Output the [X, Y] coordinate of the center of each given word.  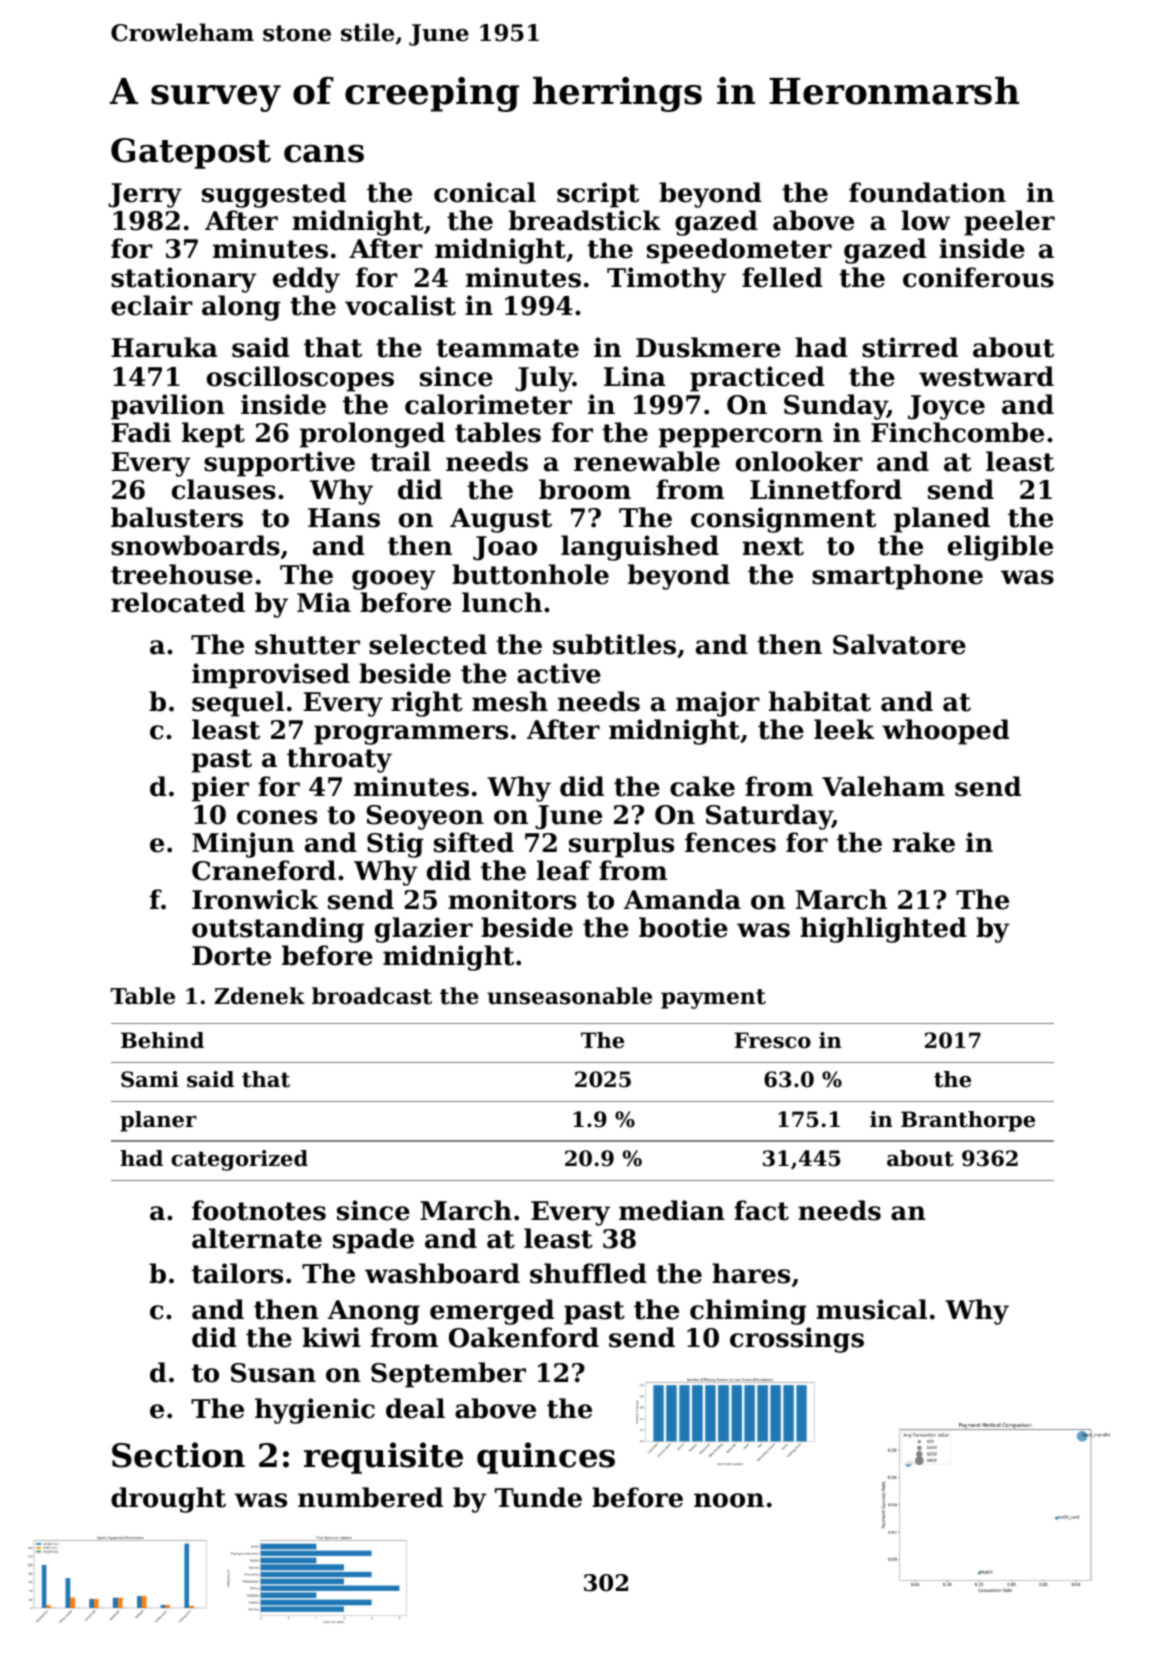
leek [844, 729]
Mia [324, 602]
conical [485, 192]
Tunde [538, 1497]
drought [168, 1500]
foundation [927, 192]
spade [373, 1241]
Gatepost [191, 153]
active [559, 673]
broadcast [372, 996]
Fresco [772, 1040]
